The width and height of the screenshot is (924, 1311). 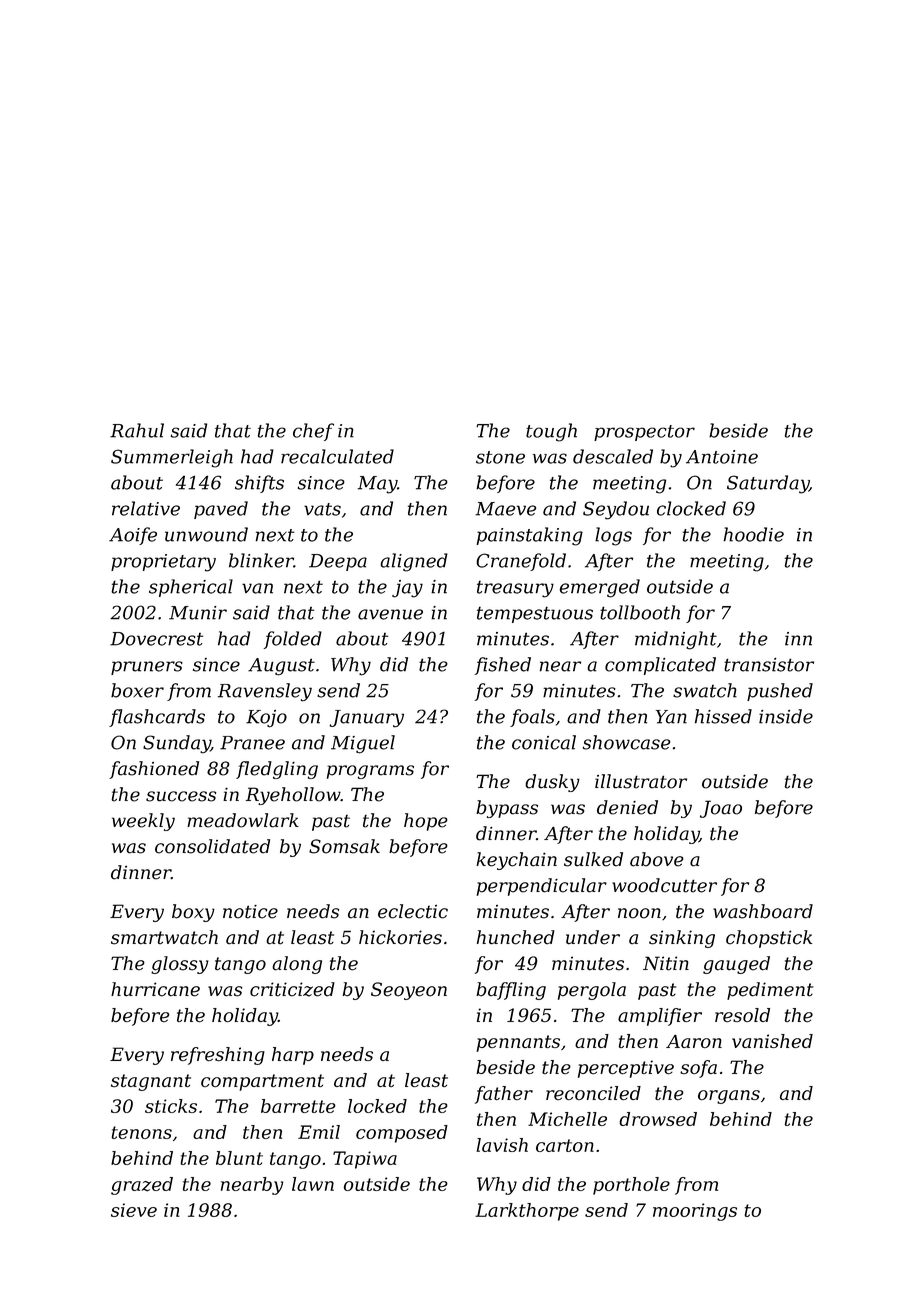 I want to click on tenons, so click(x=142, y=1132).
